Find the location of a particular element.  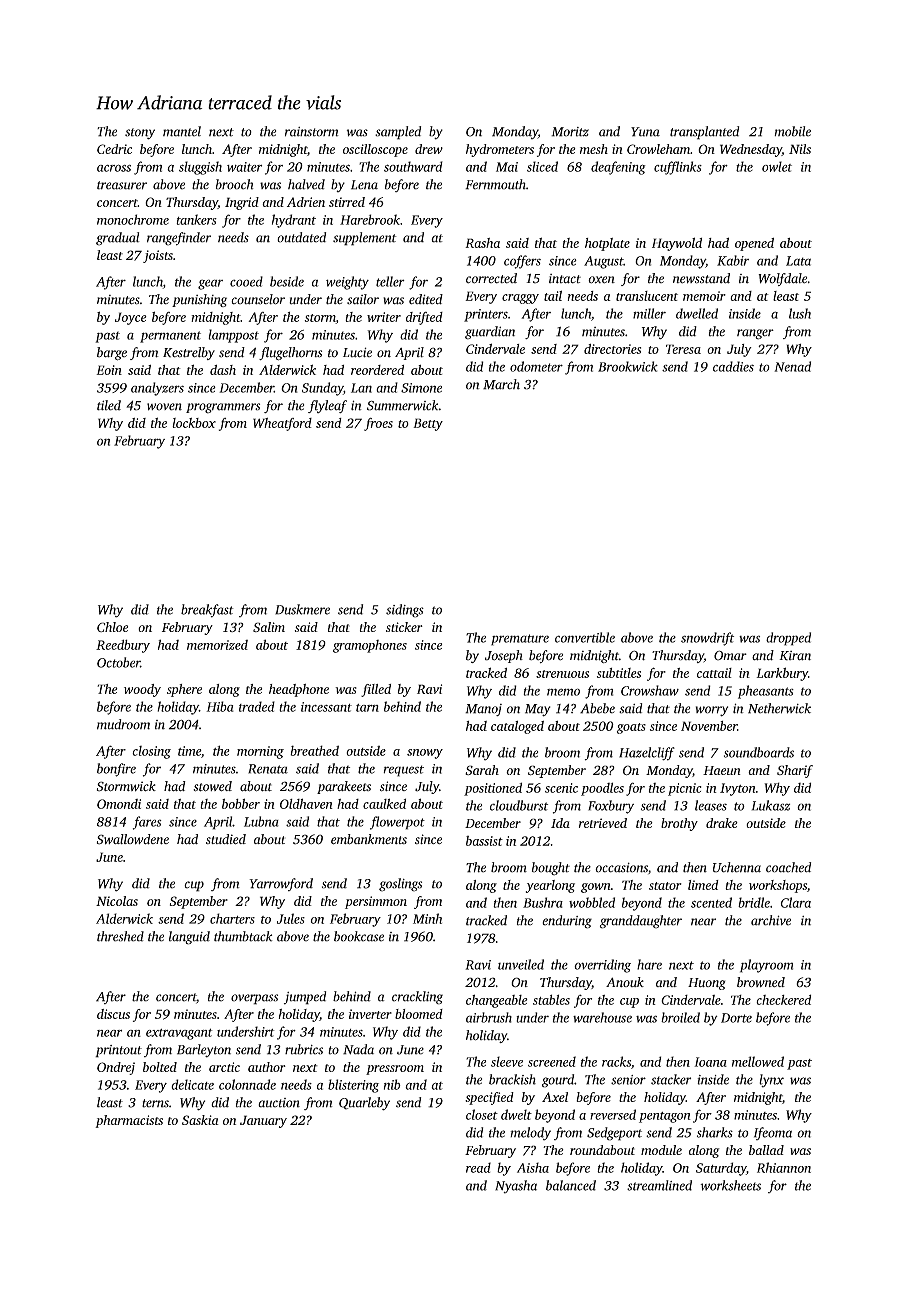

mantel is located at coordinates (182, 131).
